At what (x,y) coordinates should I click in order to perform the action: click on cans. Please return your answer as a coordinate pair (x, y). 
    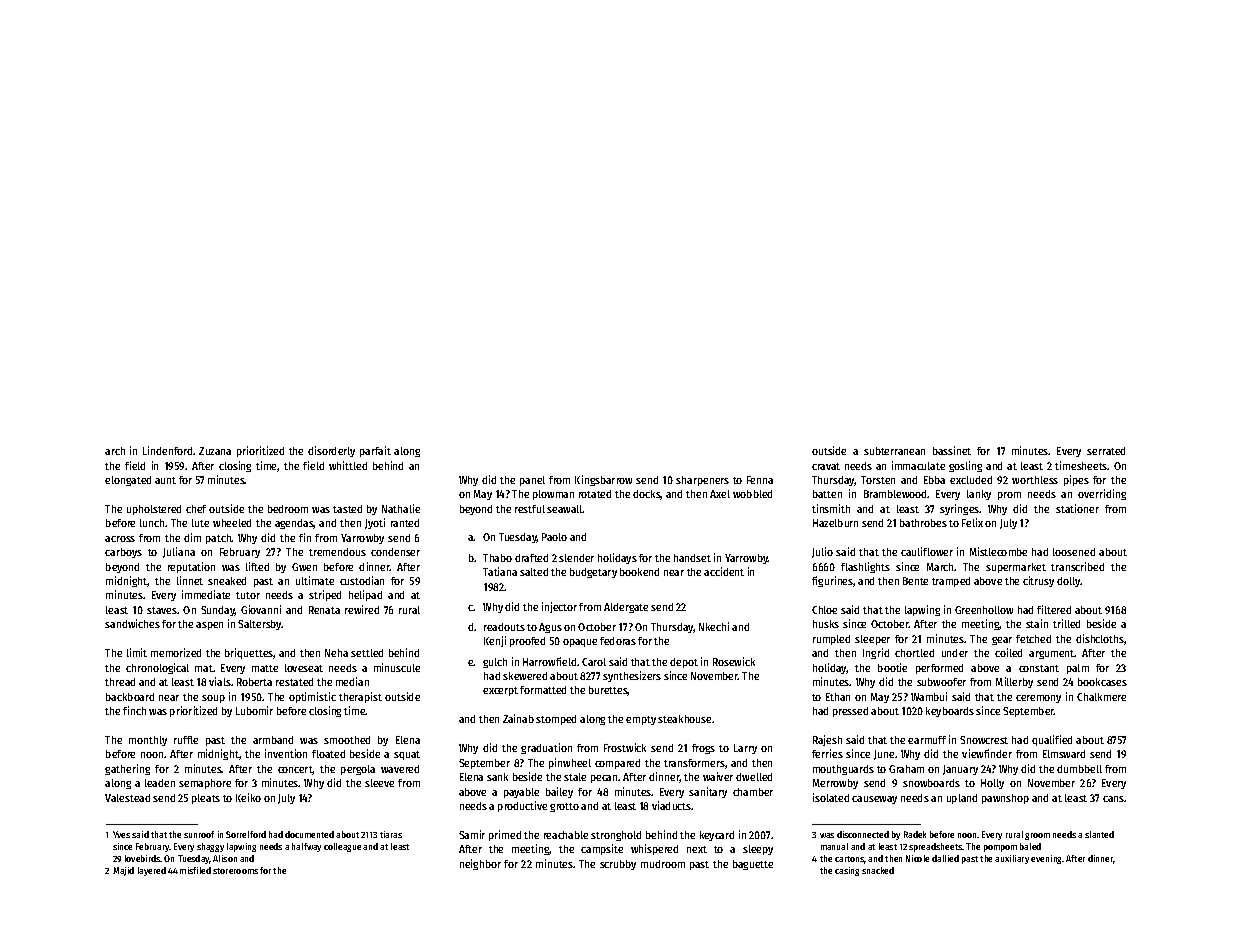
    Looking at the image, I should click on (1114, 799).
